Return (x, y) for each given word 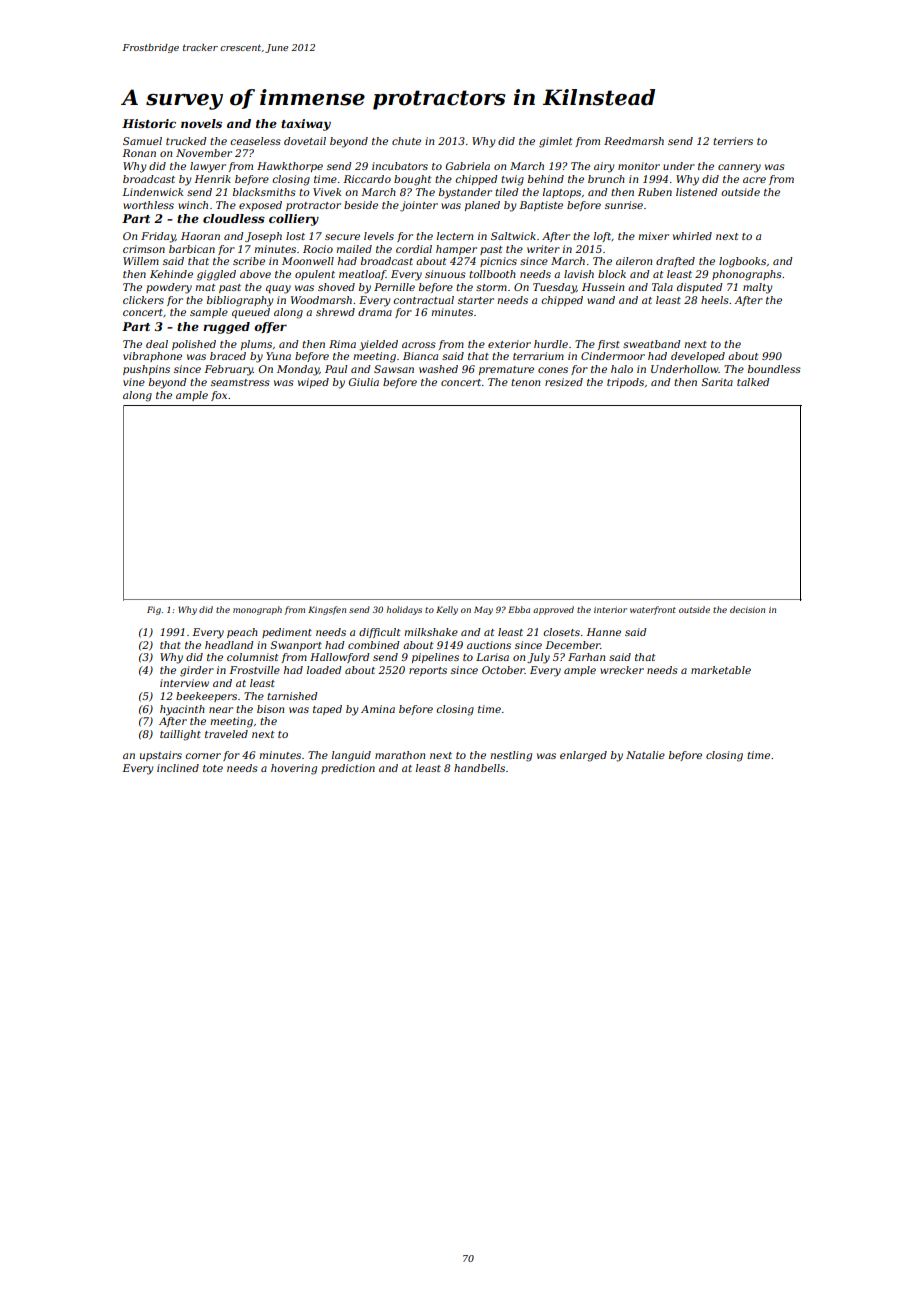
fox (219, 396)
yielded (378, 345)
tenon (525, 382)
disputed (700, 288)
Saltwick (513, 236)
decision (747, 609)
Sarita (717, 382)
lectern (455, 236)
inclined (178, 768)
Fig (154, 610)
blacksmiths (264, 192)
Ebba (519, 609)
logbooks (742, 262)
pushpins (146, 370)
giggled (216, 275)
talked (753, 382)
